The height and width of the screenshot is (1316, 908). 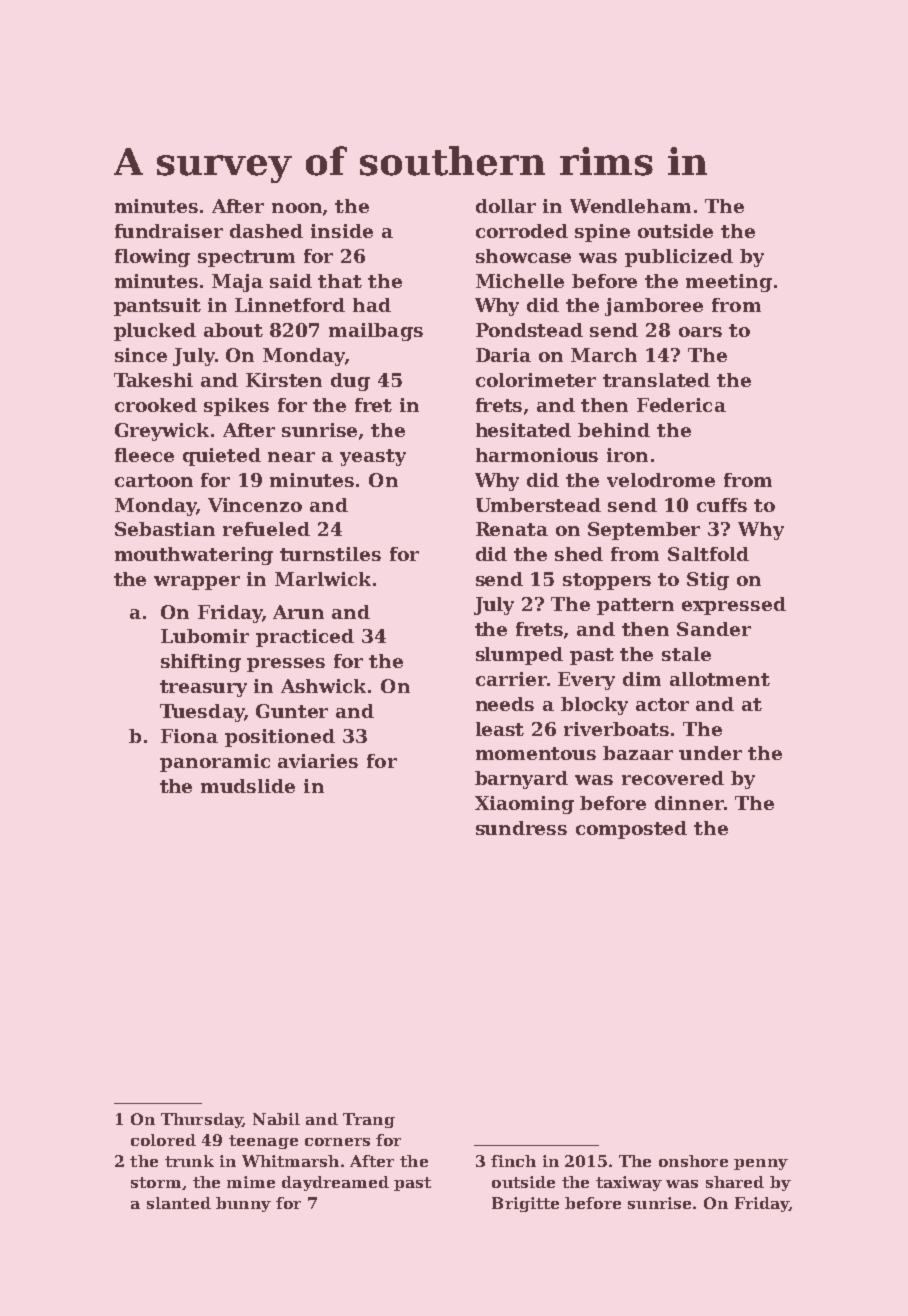 I want to click on mudslide, so click(x=248, y=786).
